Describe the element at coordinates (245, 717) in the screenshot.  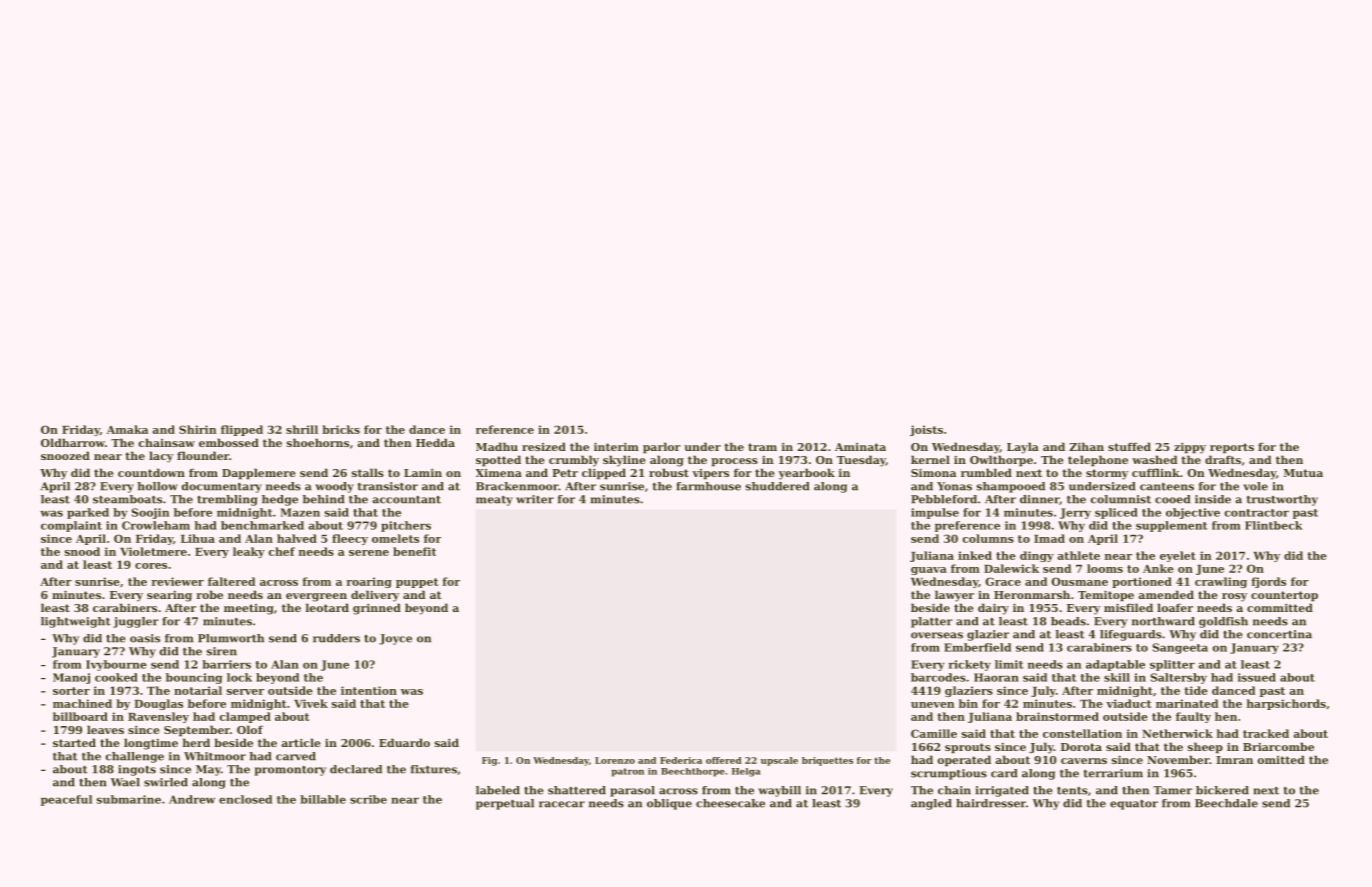
I see `clamped` at that location.
